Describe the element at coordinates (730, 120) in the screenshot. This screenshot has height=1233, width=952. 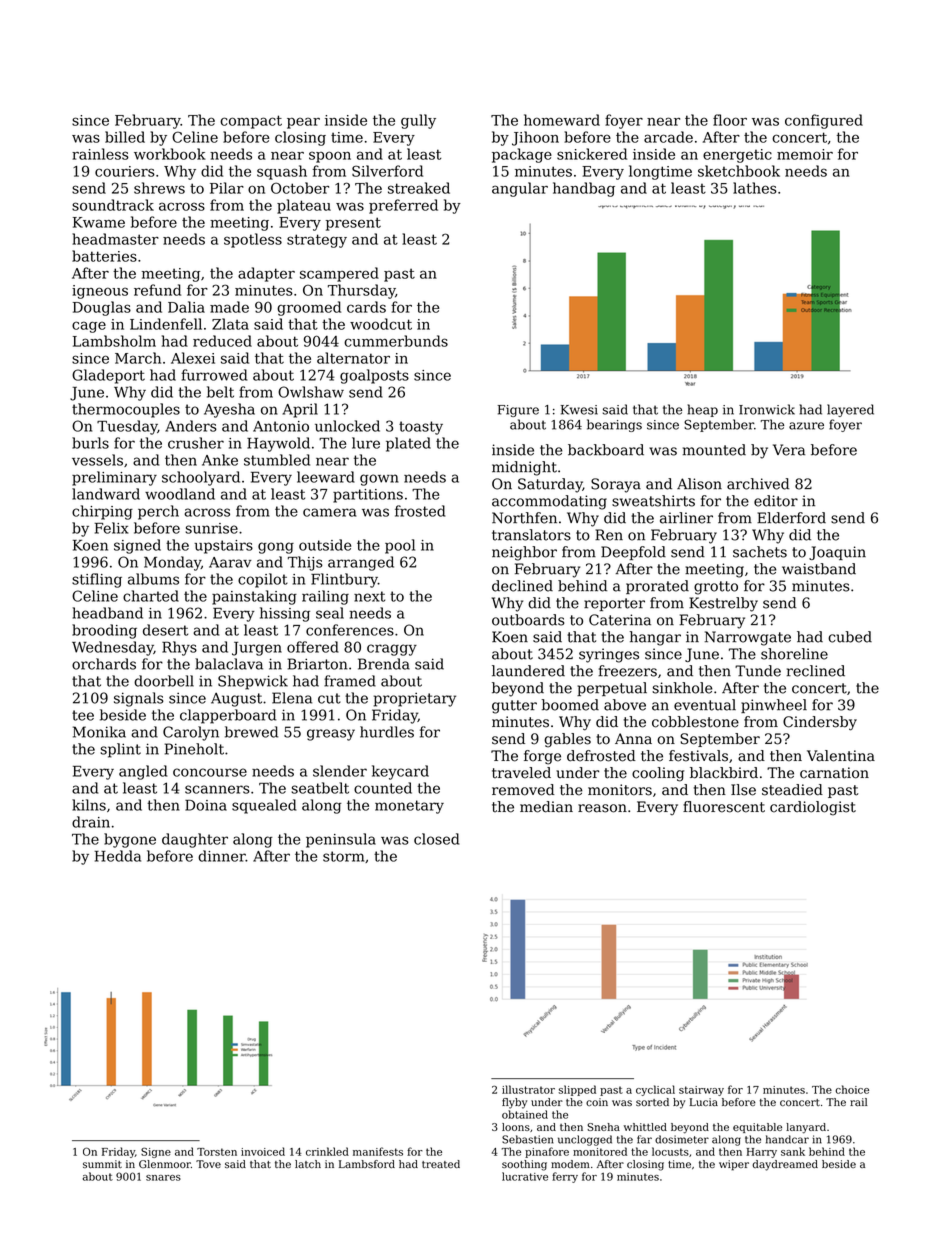
I see `floor` at that location.
